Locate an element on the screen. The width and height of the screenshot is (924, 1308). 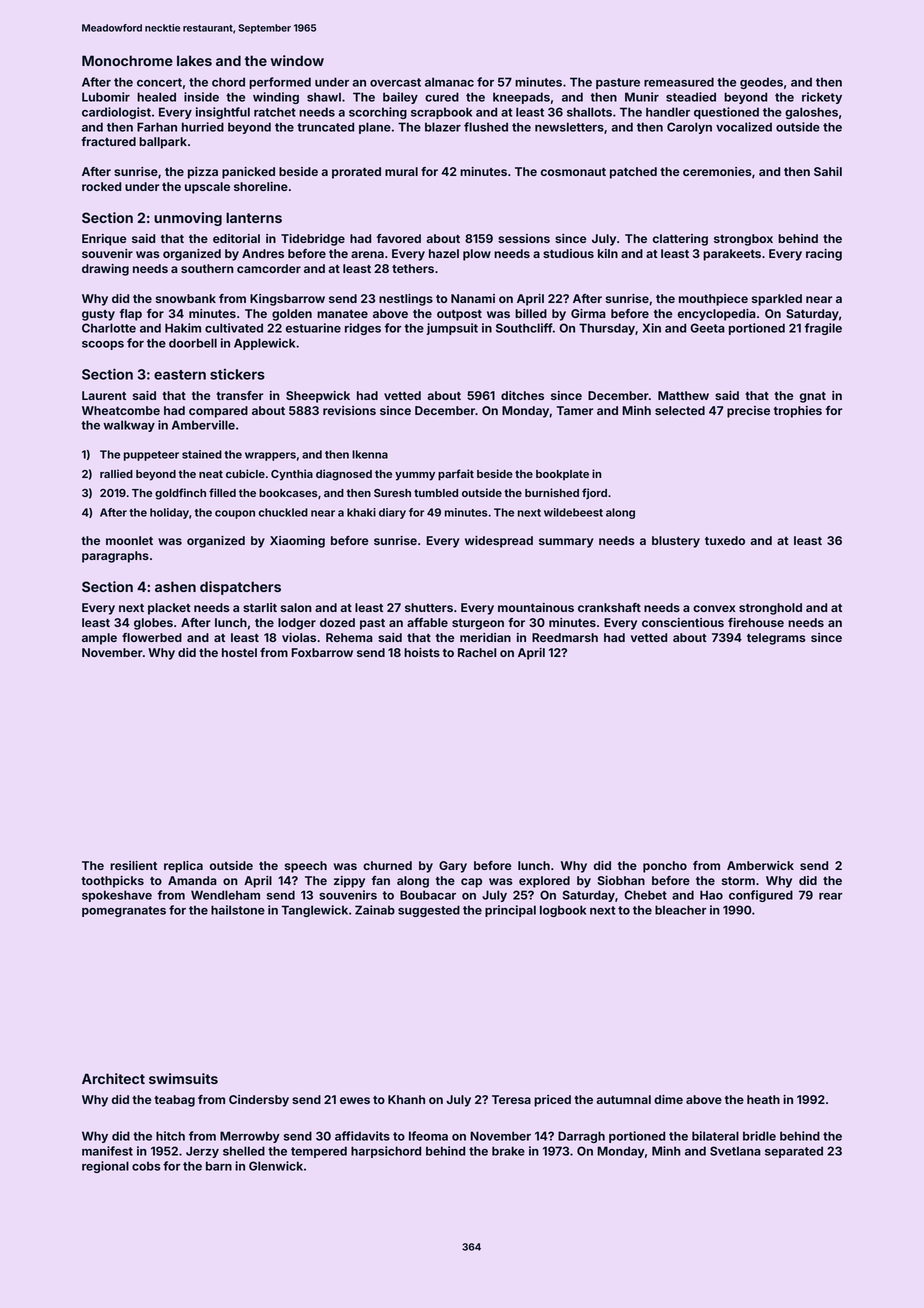
Gary is located at coordinates (453, 867).
